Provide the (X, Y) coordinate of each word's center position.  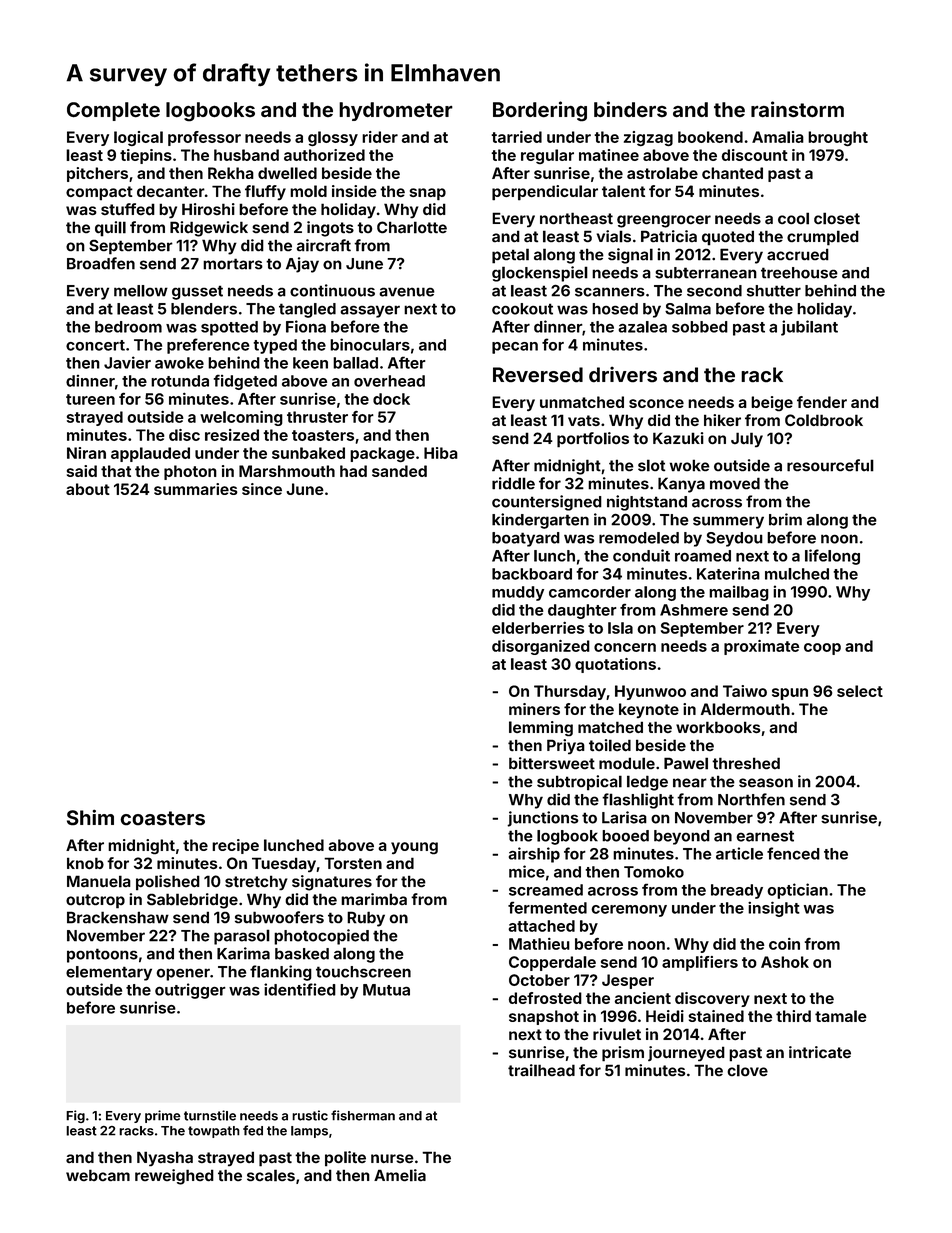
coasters (162, 818)
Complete (113, 111)
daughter (582, 611)
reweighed (174, 1177)
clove (747, 1070)
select (860, 691)
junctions (543, 819)
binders (630, 109)
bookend (710, 137)
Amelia (400, 1175)
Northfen (751, 799)
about (88, 489)
